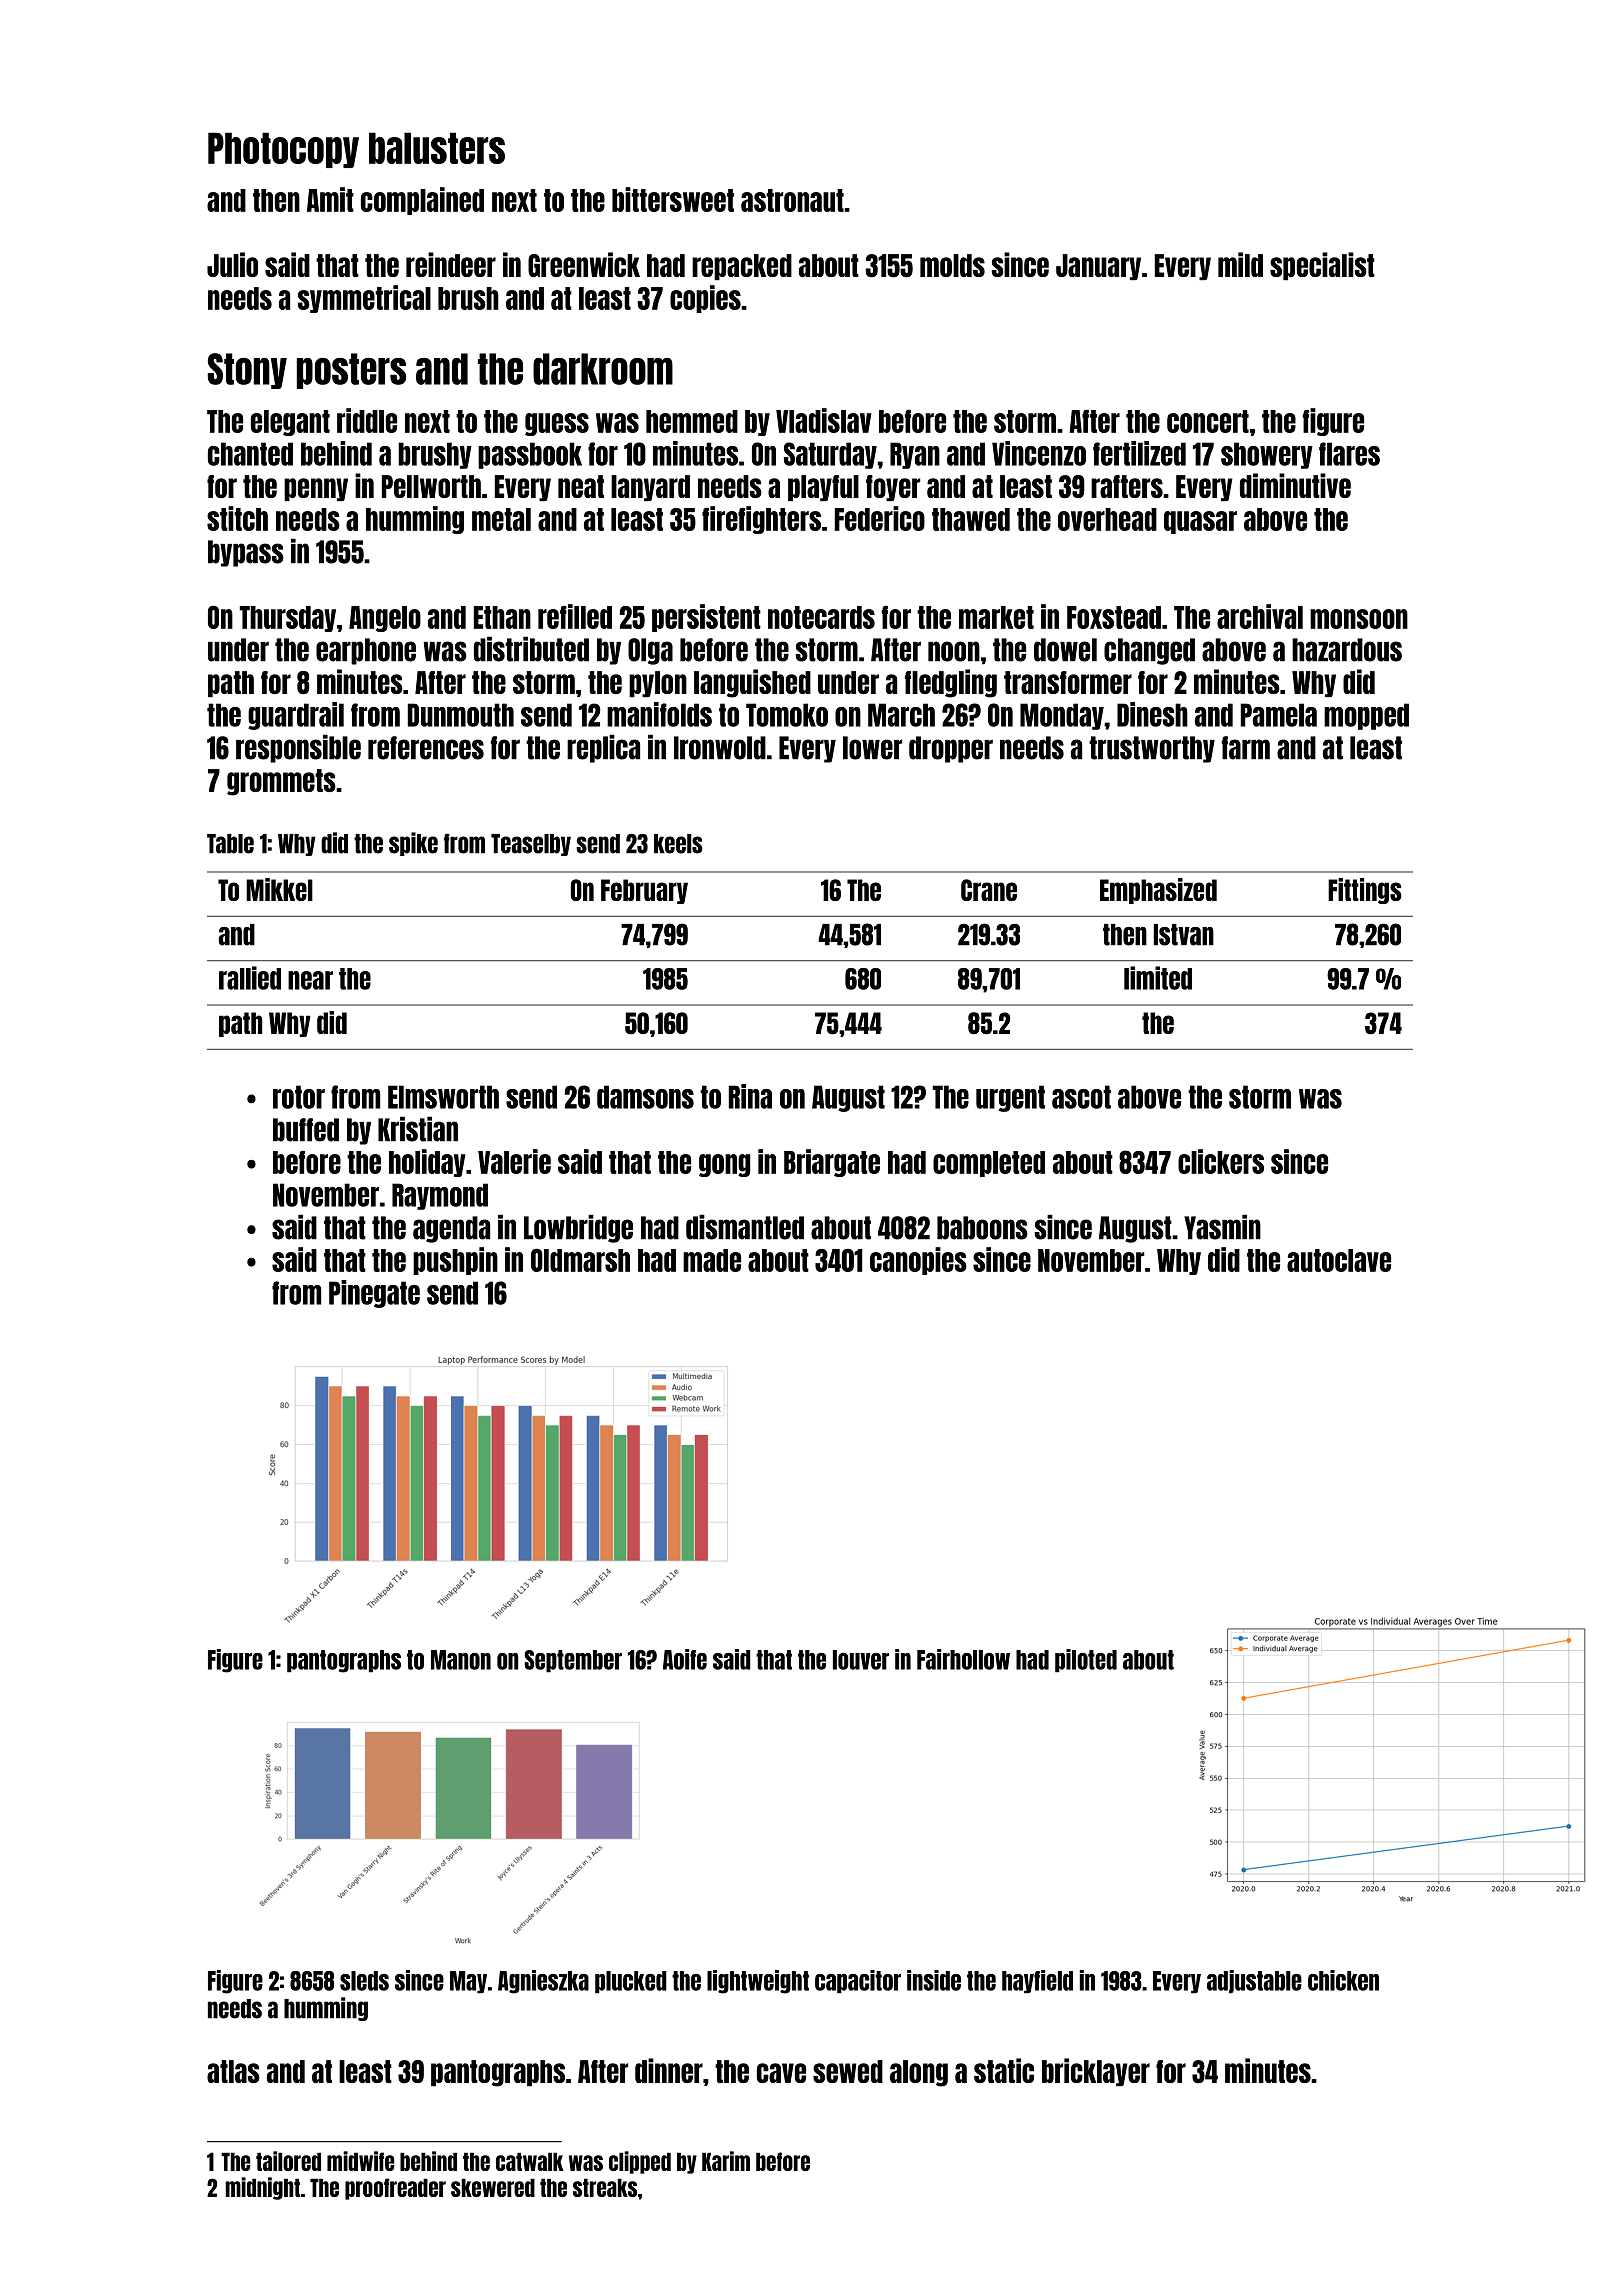  I want to click on Yasmin, so click(1222, 1227).
